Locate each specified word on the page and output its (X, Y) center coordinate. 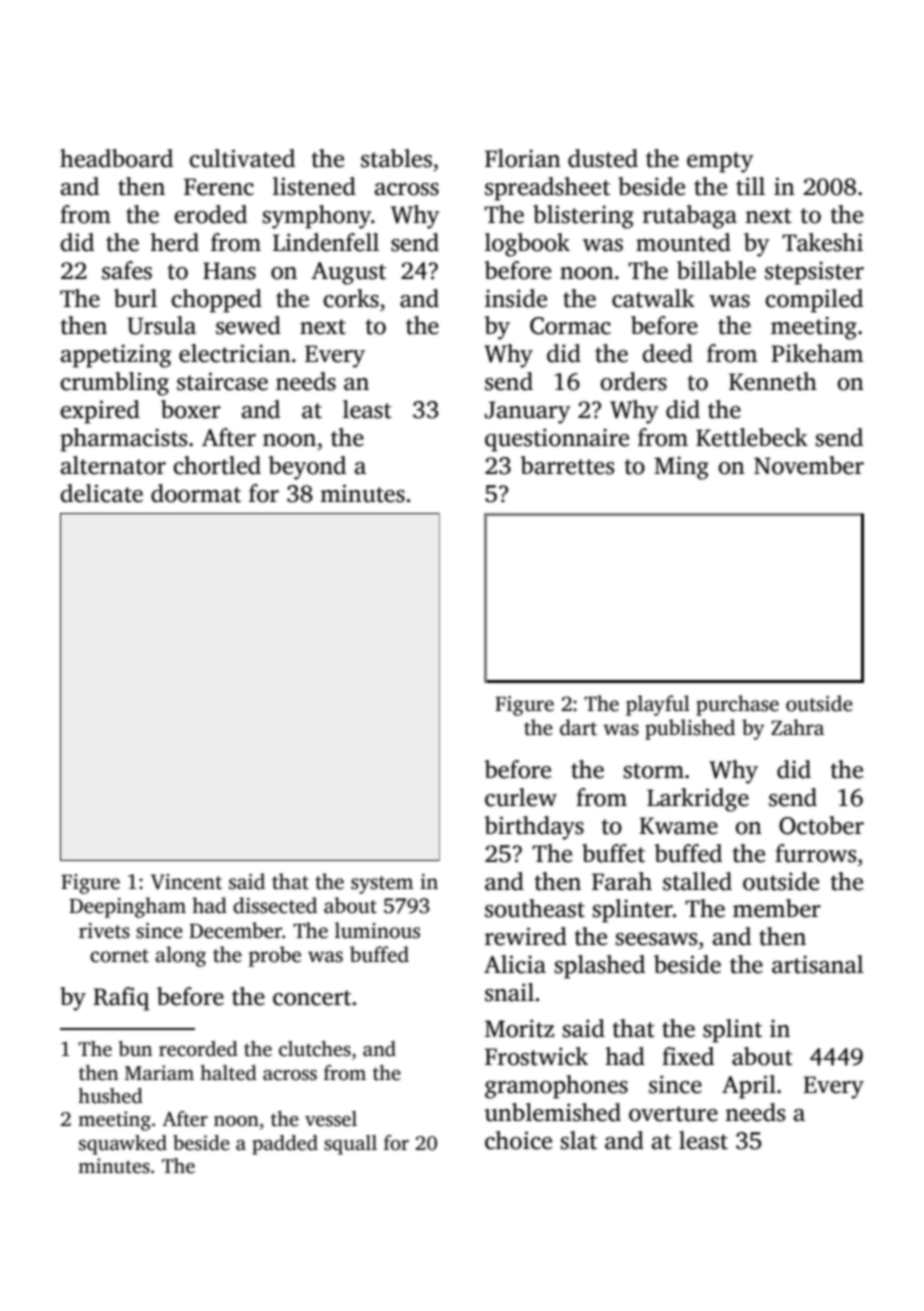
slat (578, 1140)
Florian (523, 158)
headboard (116, 158)
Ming (681, 468)
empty (720, 162)
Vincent (186, 882)
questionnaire (557, 440)
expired (100, 412)
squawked (123, 1145)
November (809, 465)
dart (578, 727)
